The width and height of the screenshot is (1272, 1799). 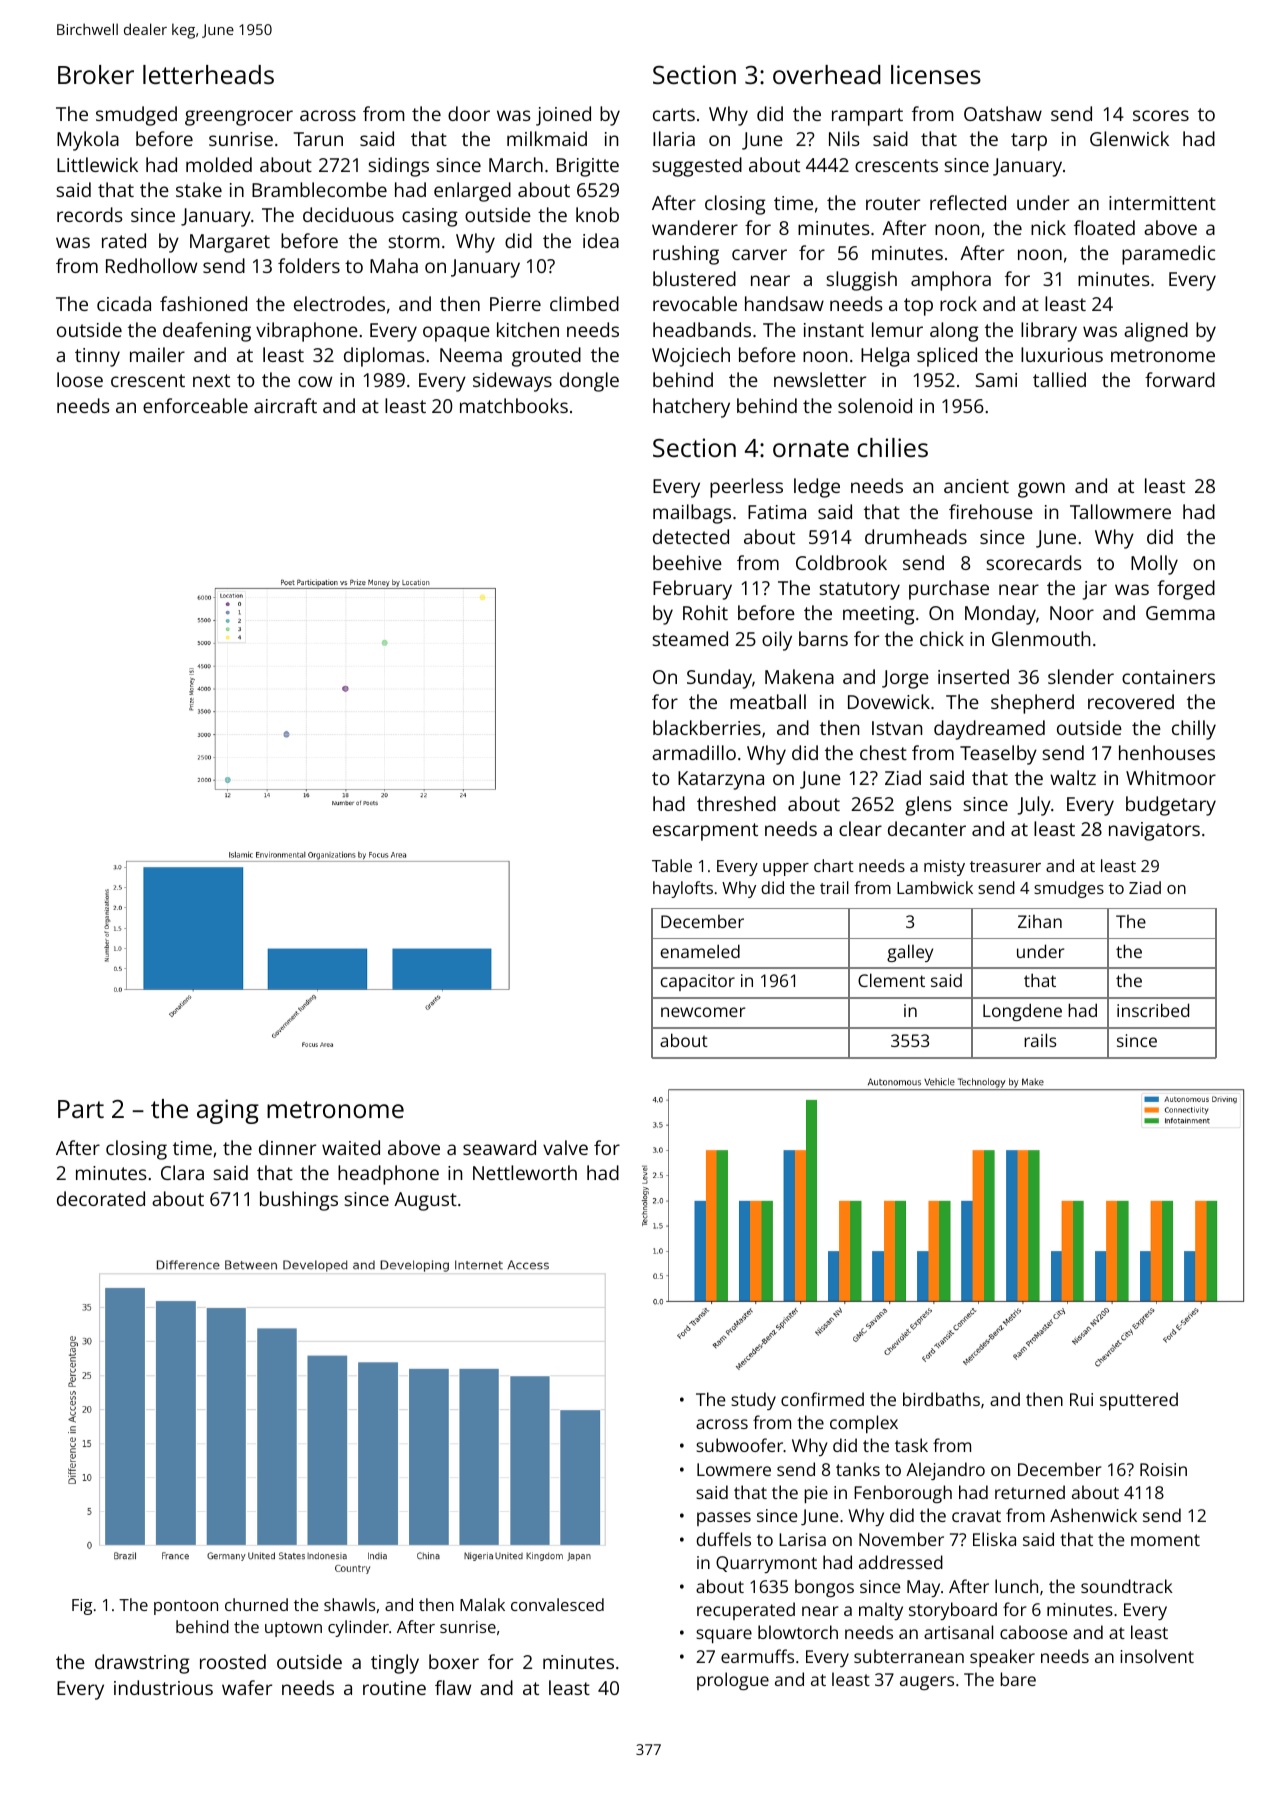 What do you see at coordinates (351, 1147) in the screenshot?
I see `waited` at bounding box center [351, 1147].
